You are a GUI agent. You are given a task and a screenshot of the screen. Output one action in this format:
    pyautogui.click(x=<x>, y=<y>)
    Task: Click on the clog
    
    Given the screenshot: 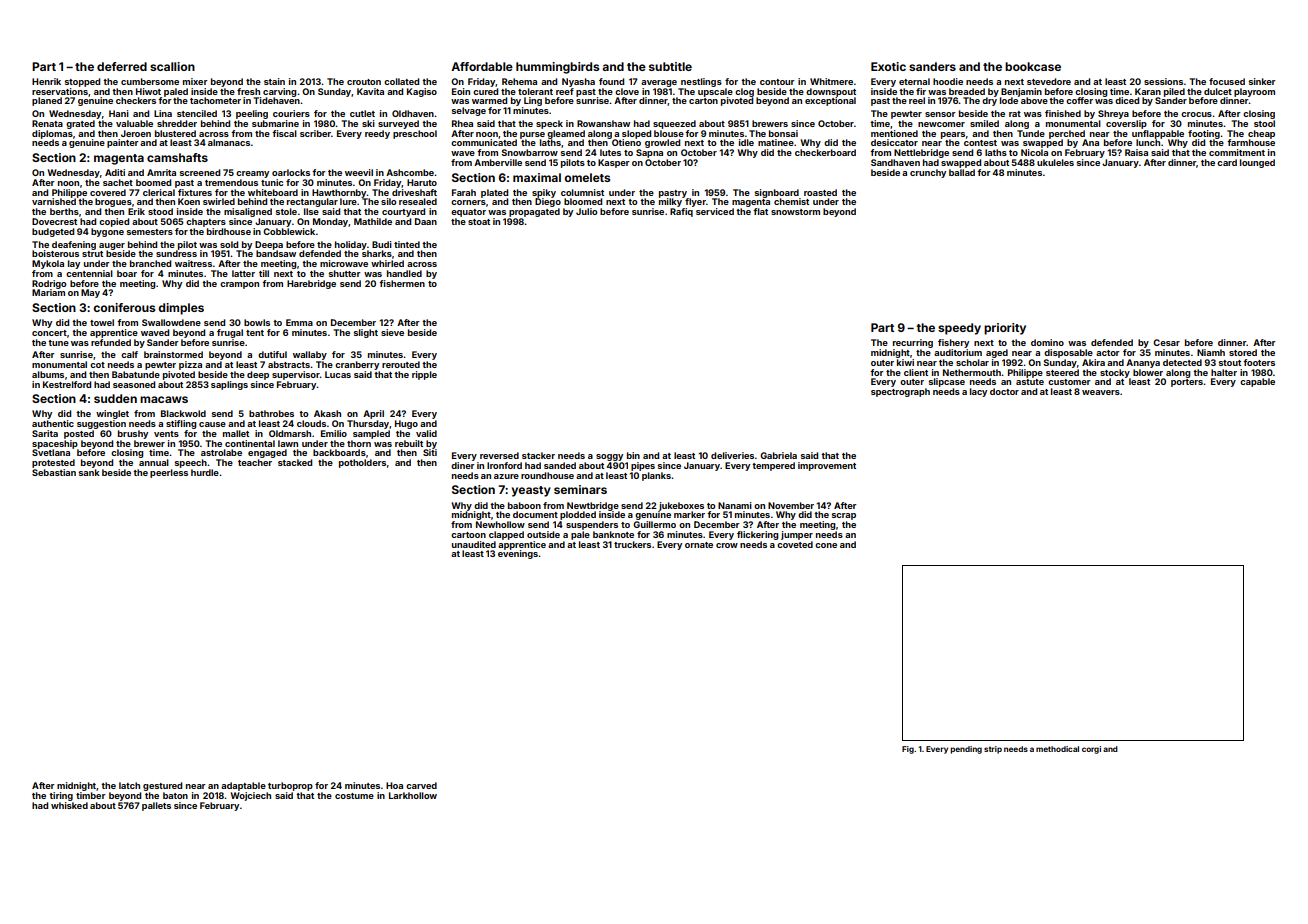 What is the action you would take?
    pyautogui.click(x=744, y=92)
